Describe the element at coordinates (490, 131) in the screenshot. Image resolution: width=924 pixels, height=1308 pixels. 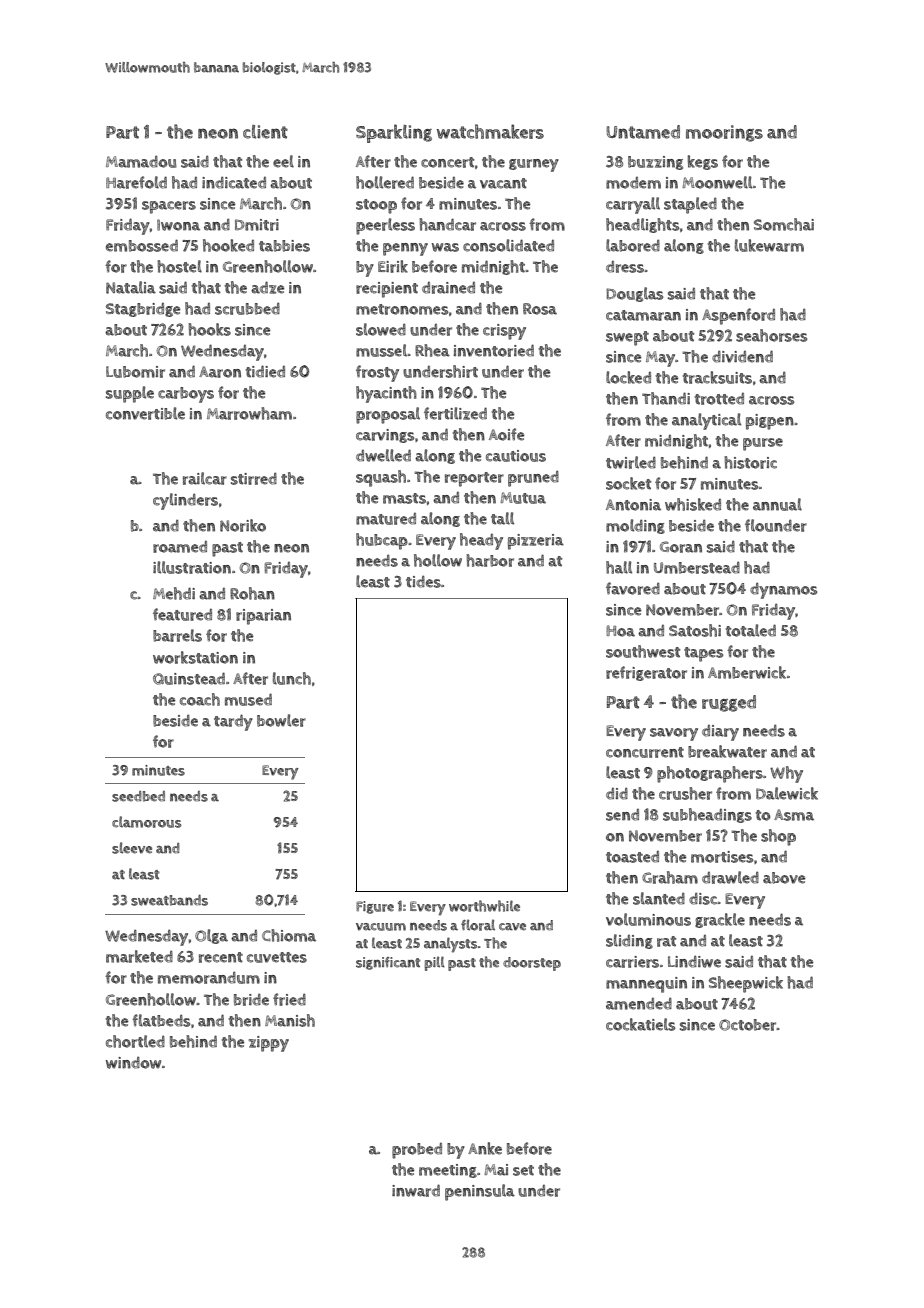
I see `watchmakers` at that location.
